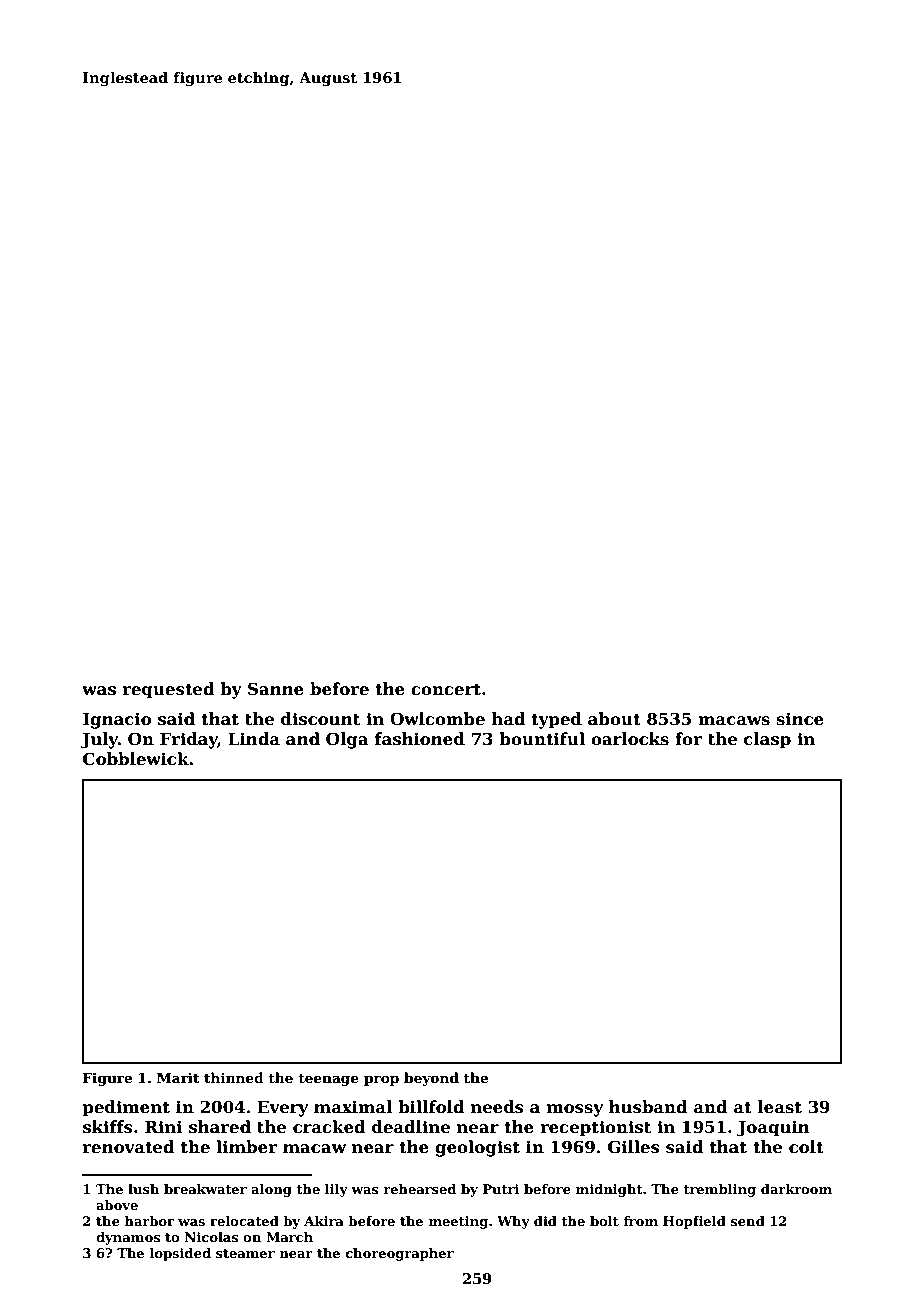 Image resolution: width=924 pixels, height=1311 pixels. I want to click on Marit, so click(178, 1078).
